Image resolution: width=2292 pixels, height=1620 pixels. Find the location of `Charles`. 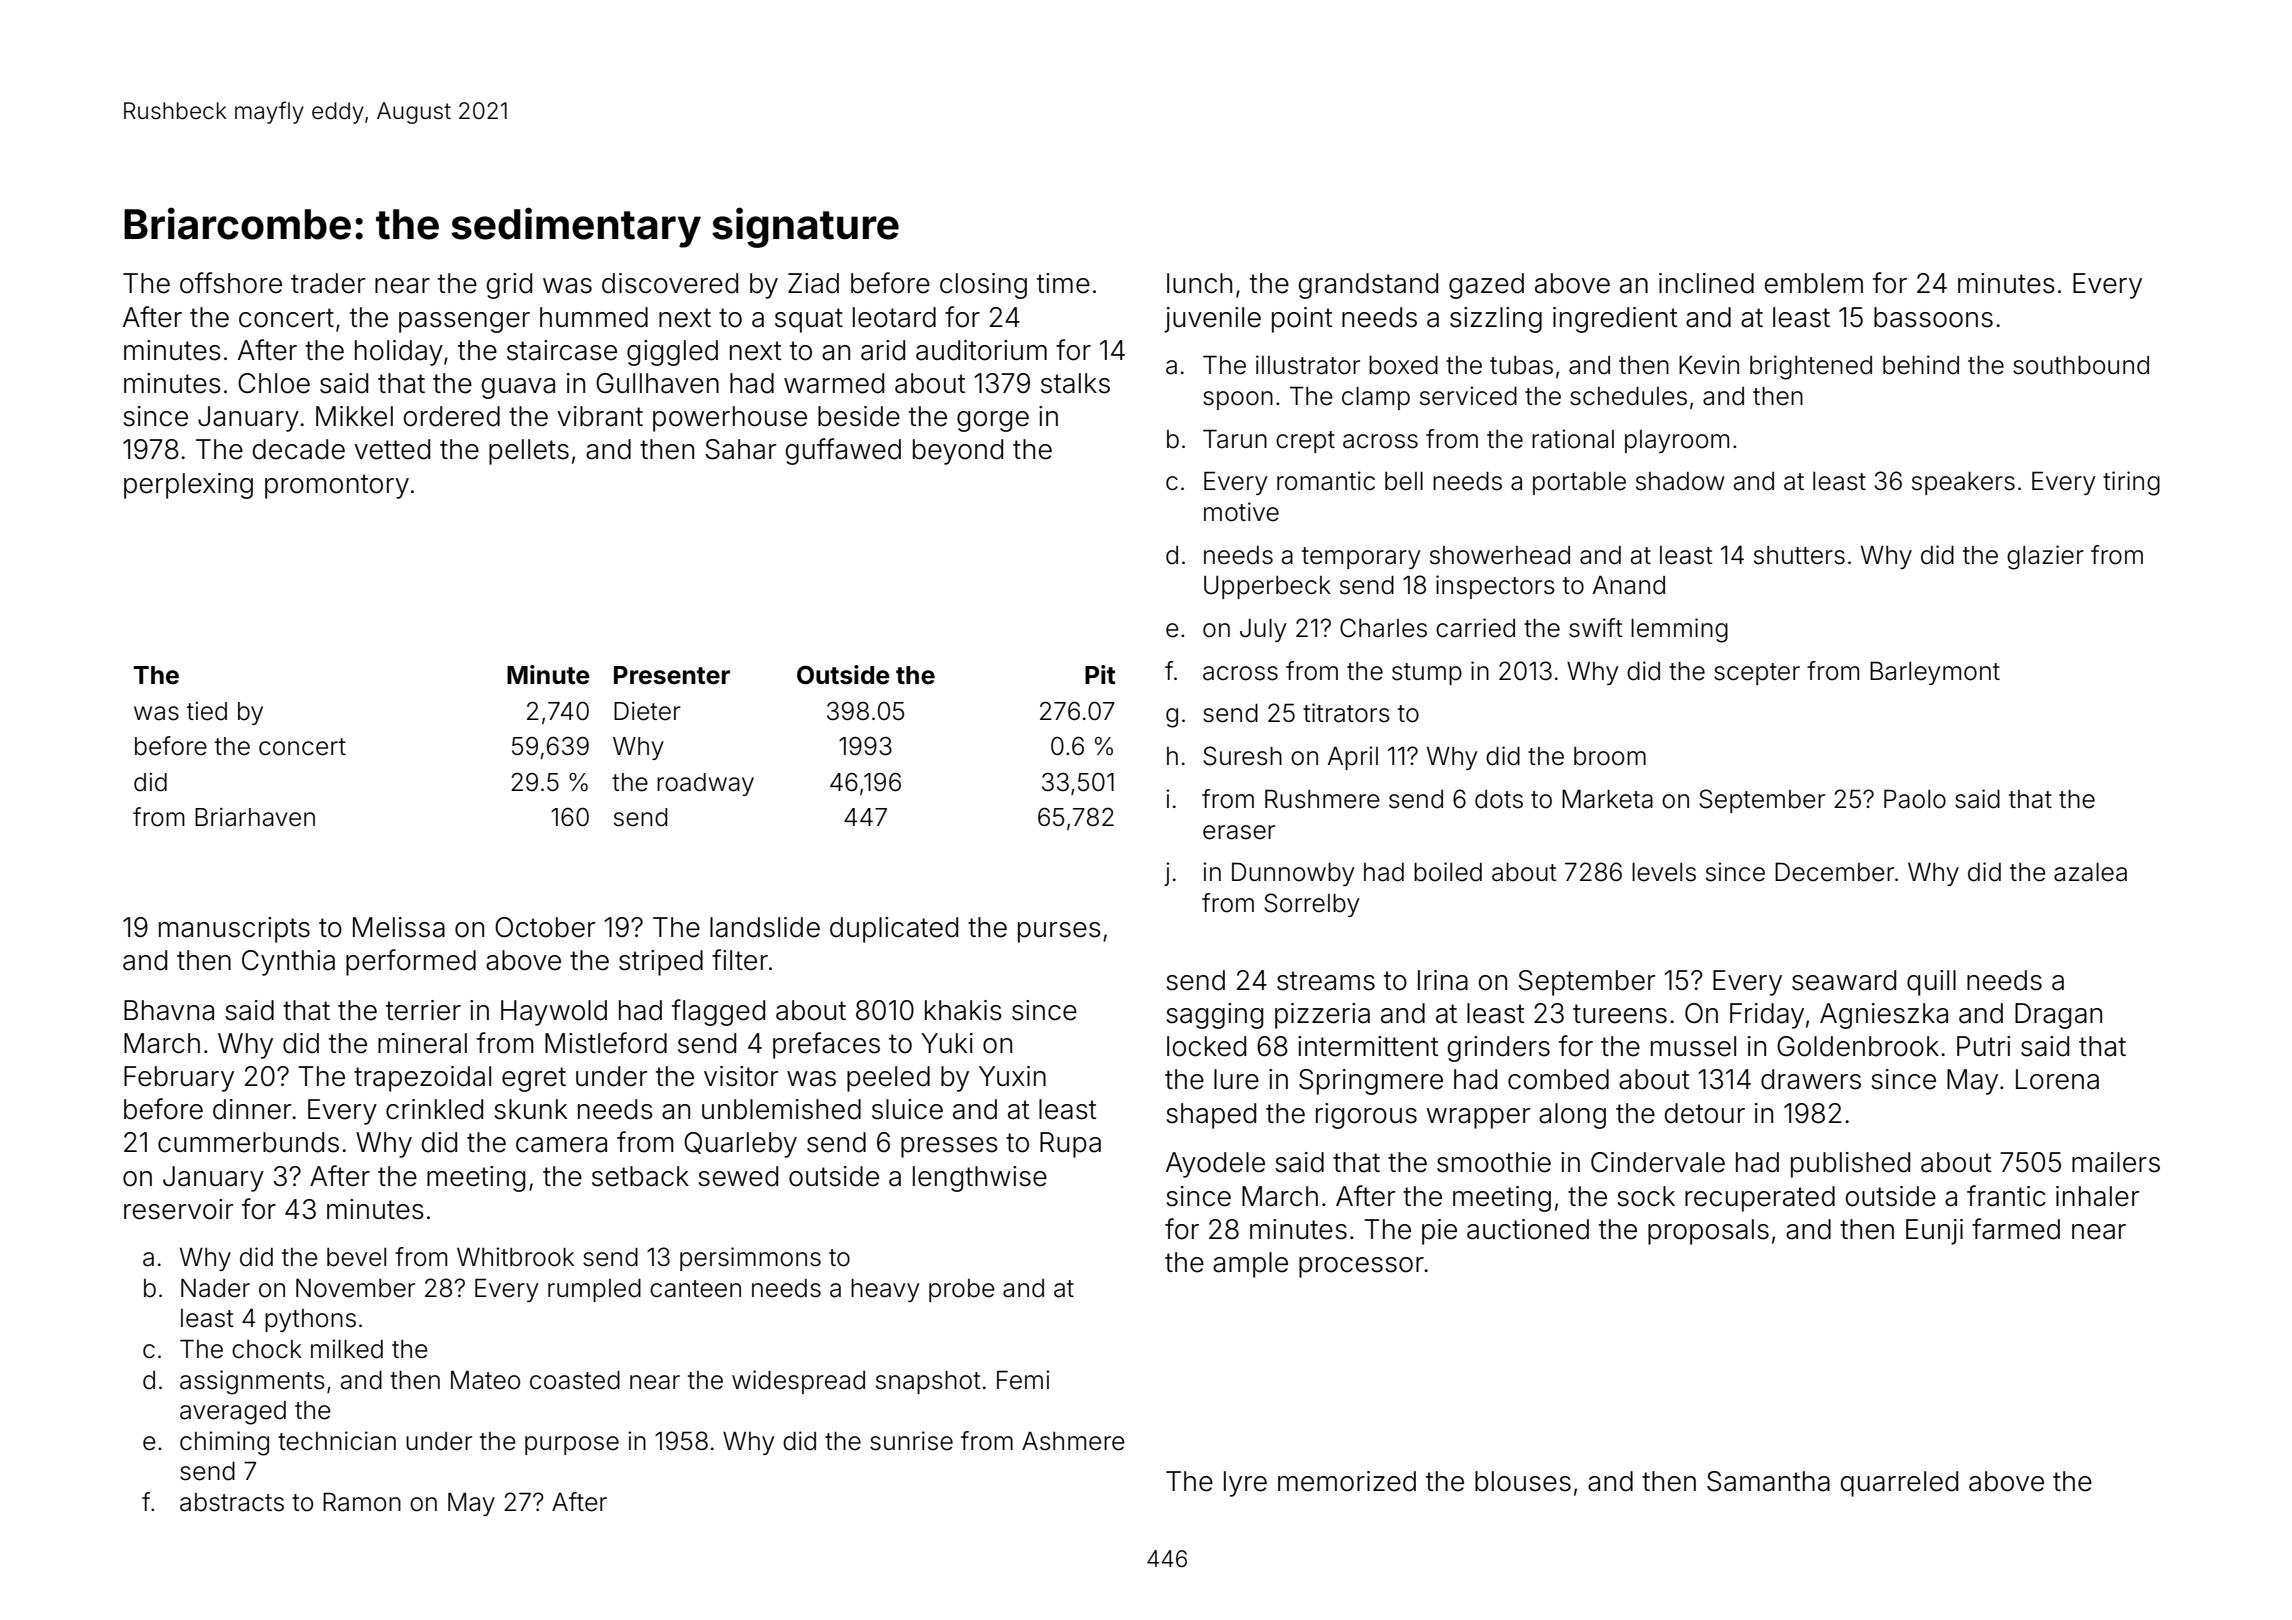

Charles is located at coordinates (1383, 628).
